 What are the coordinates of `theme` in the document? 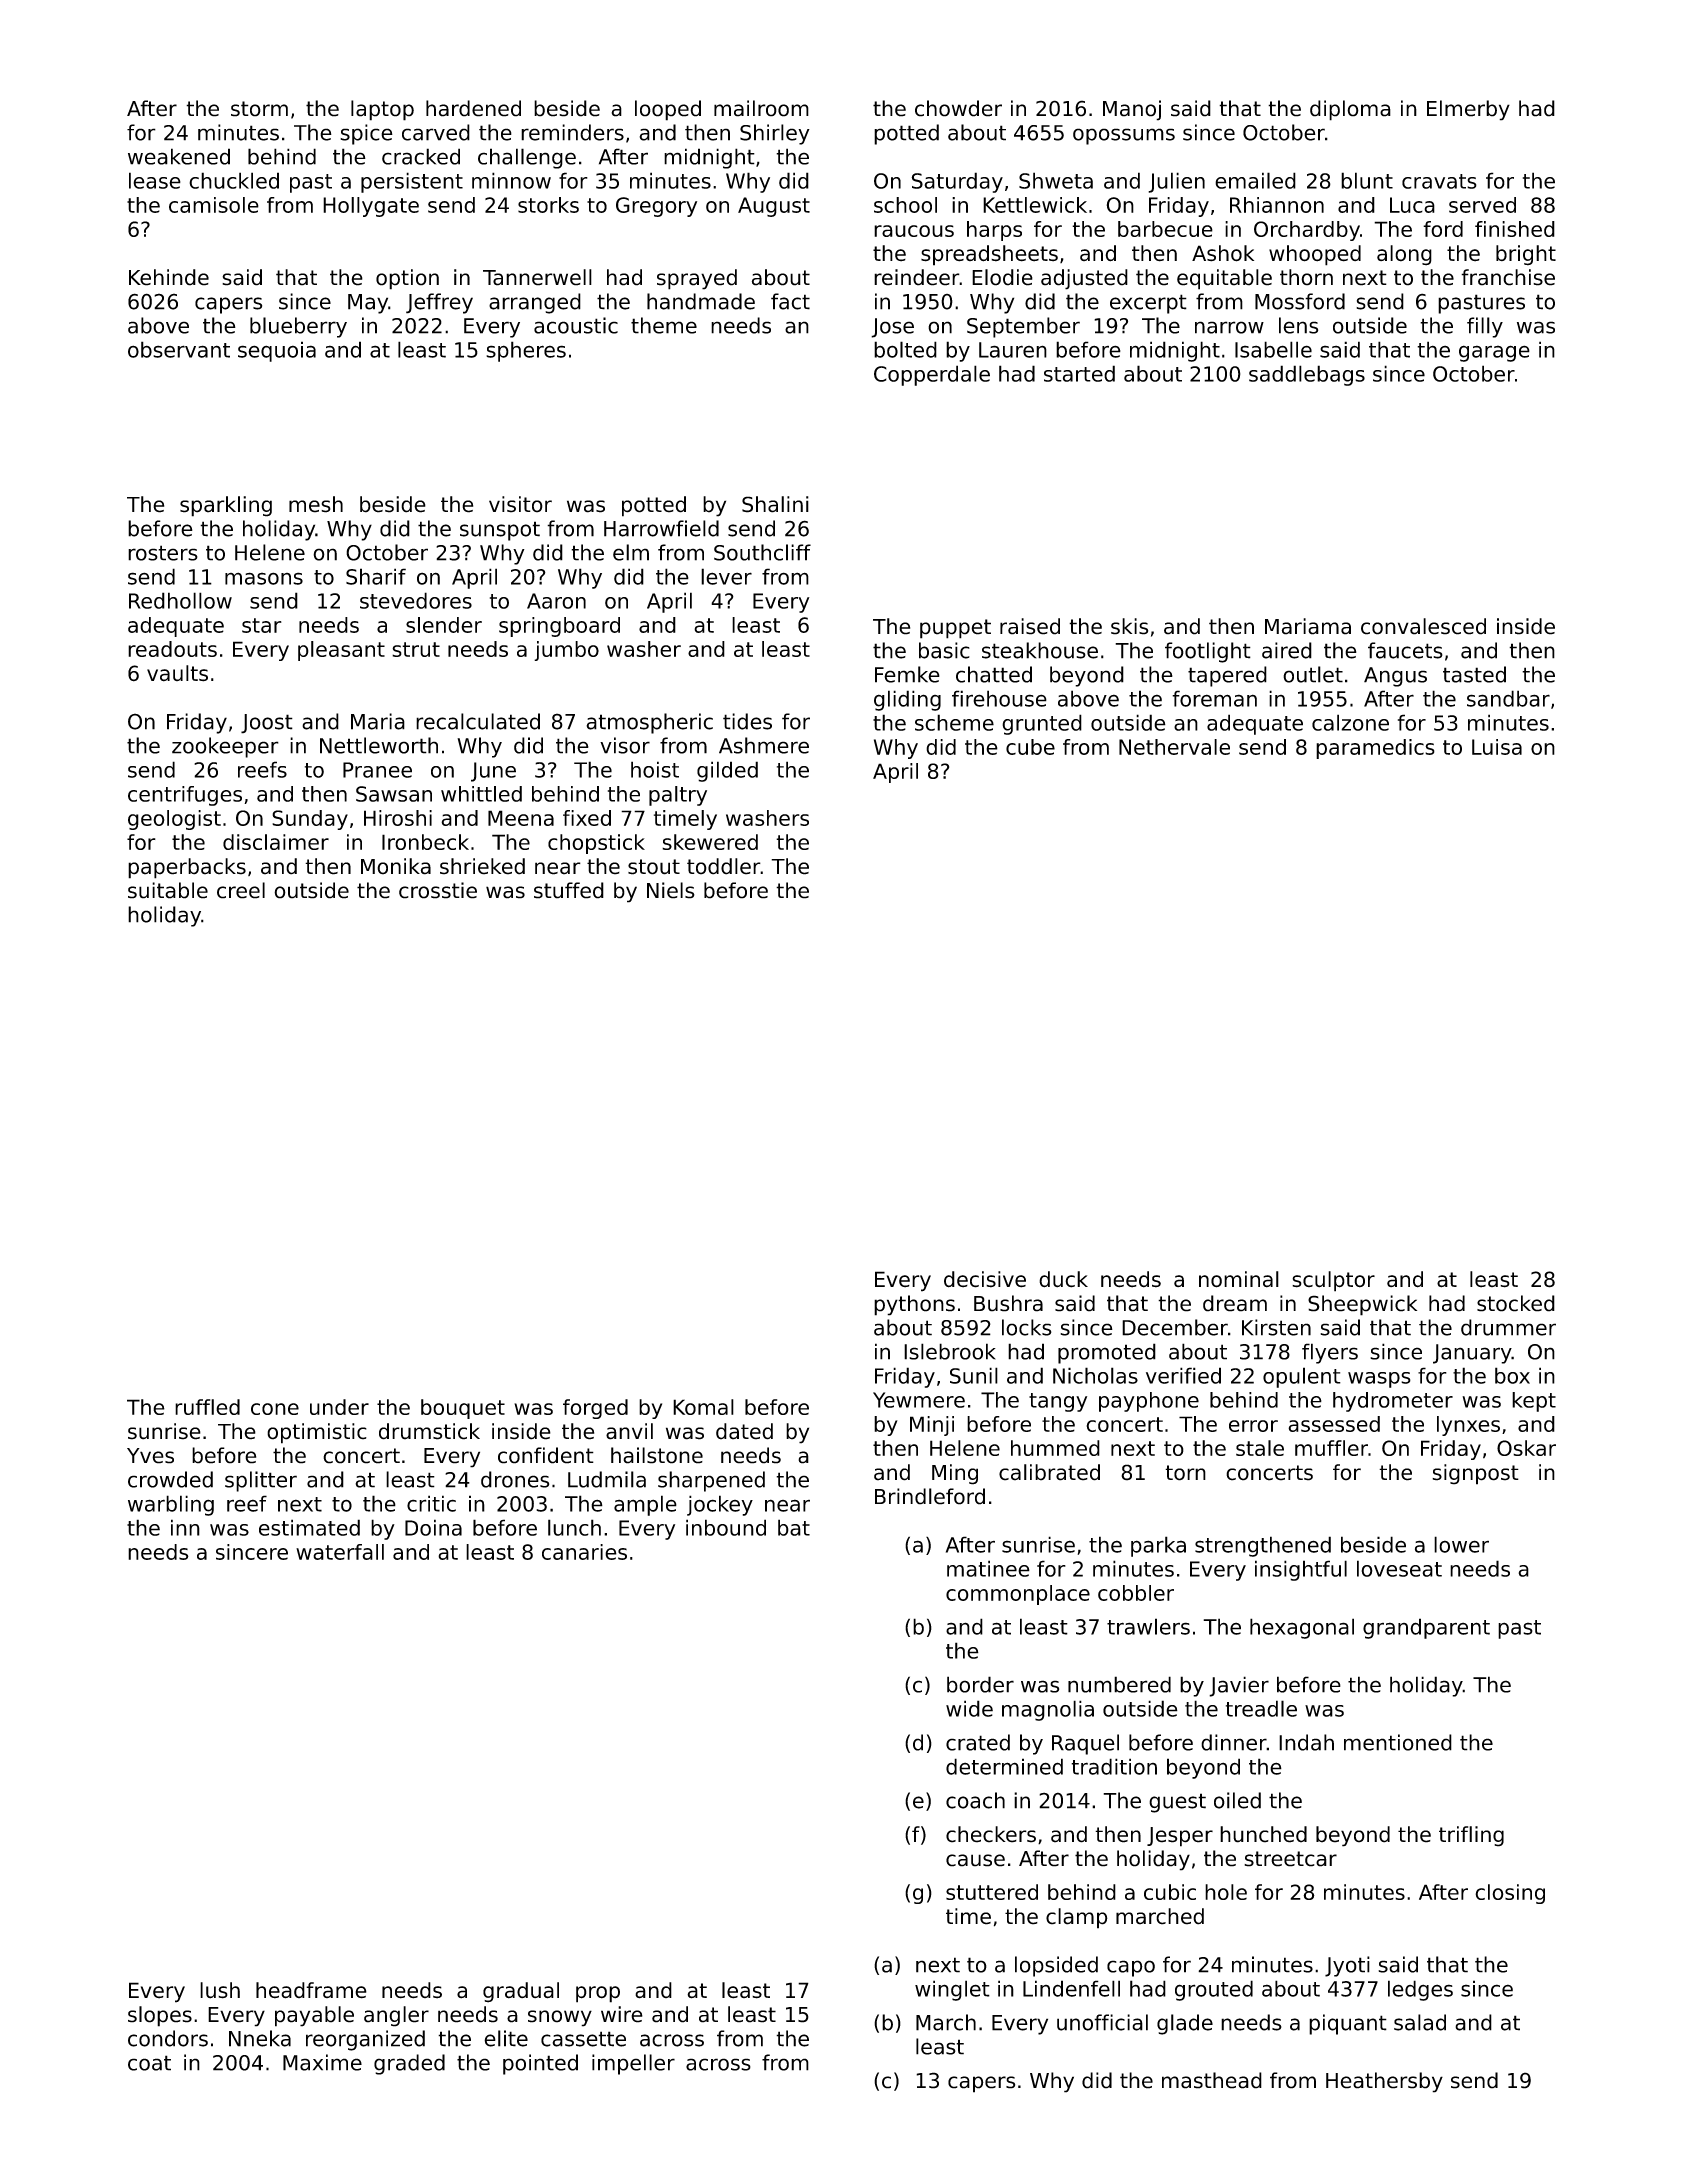 It's located at (664, 325).
